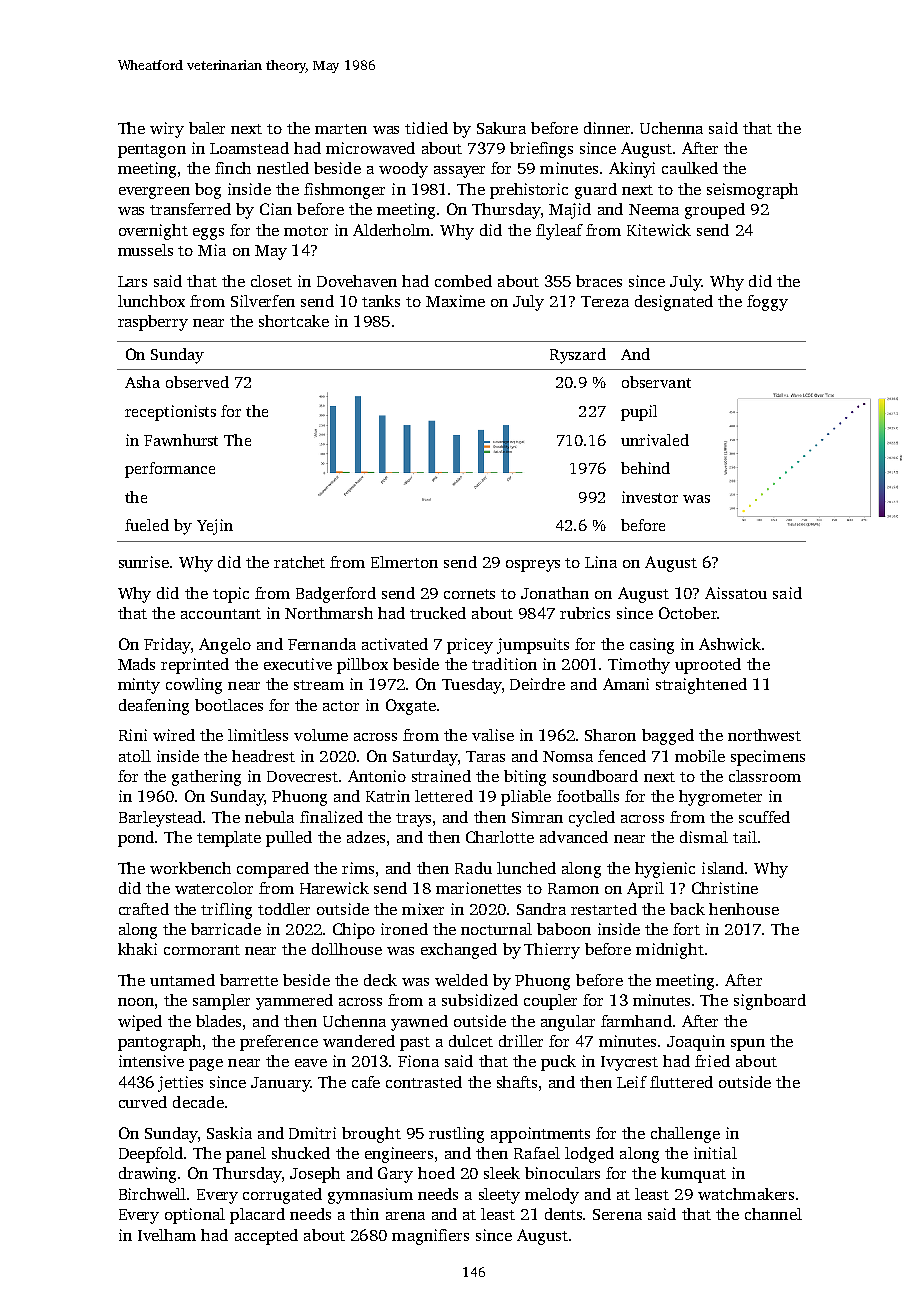 This image has height=1308, width=924. Describe the element at coordinates (266, 1237) in the image. I see `accepted` at that location.
